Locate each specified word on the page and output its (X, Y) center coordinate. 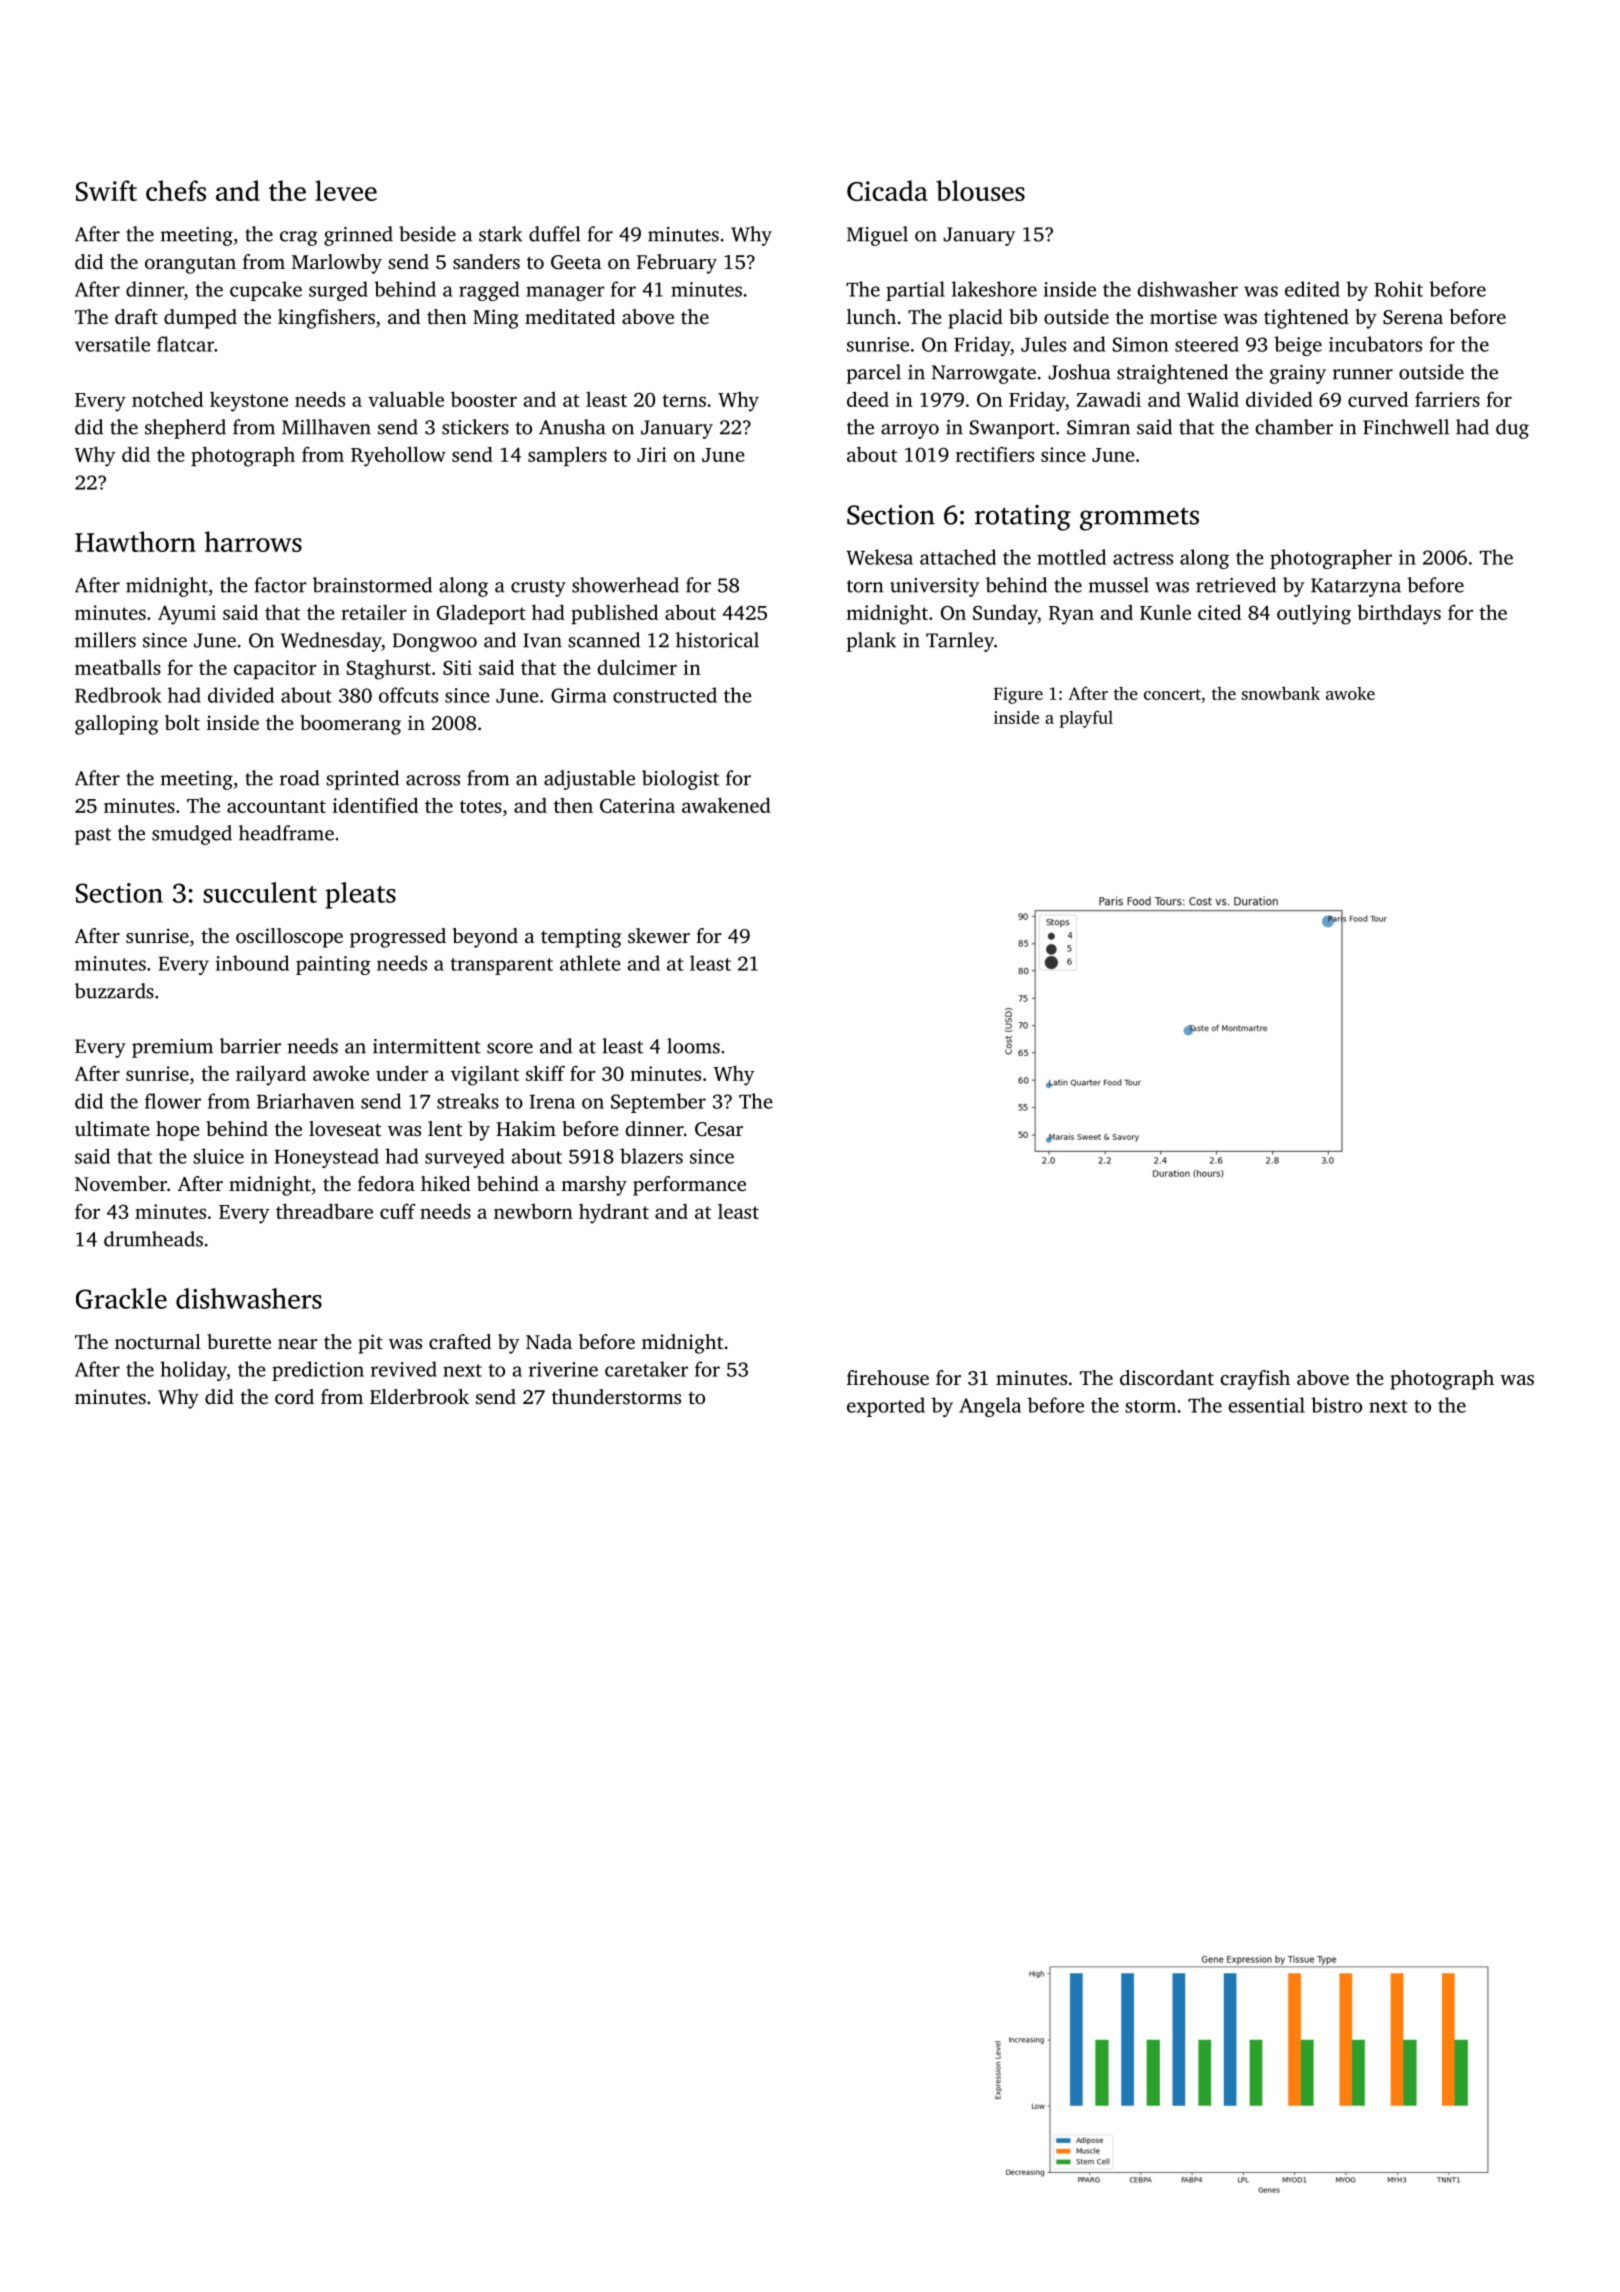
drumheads (153, 1239)
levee (346, 190)
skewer (659, 935)
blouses (980, 190)
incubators (1375, 344)
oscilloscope (289, 938)
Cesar (719, 1129)
